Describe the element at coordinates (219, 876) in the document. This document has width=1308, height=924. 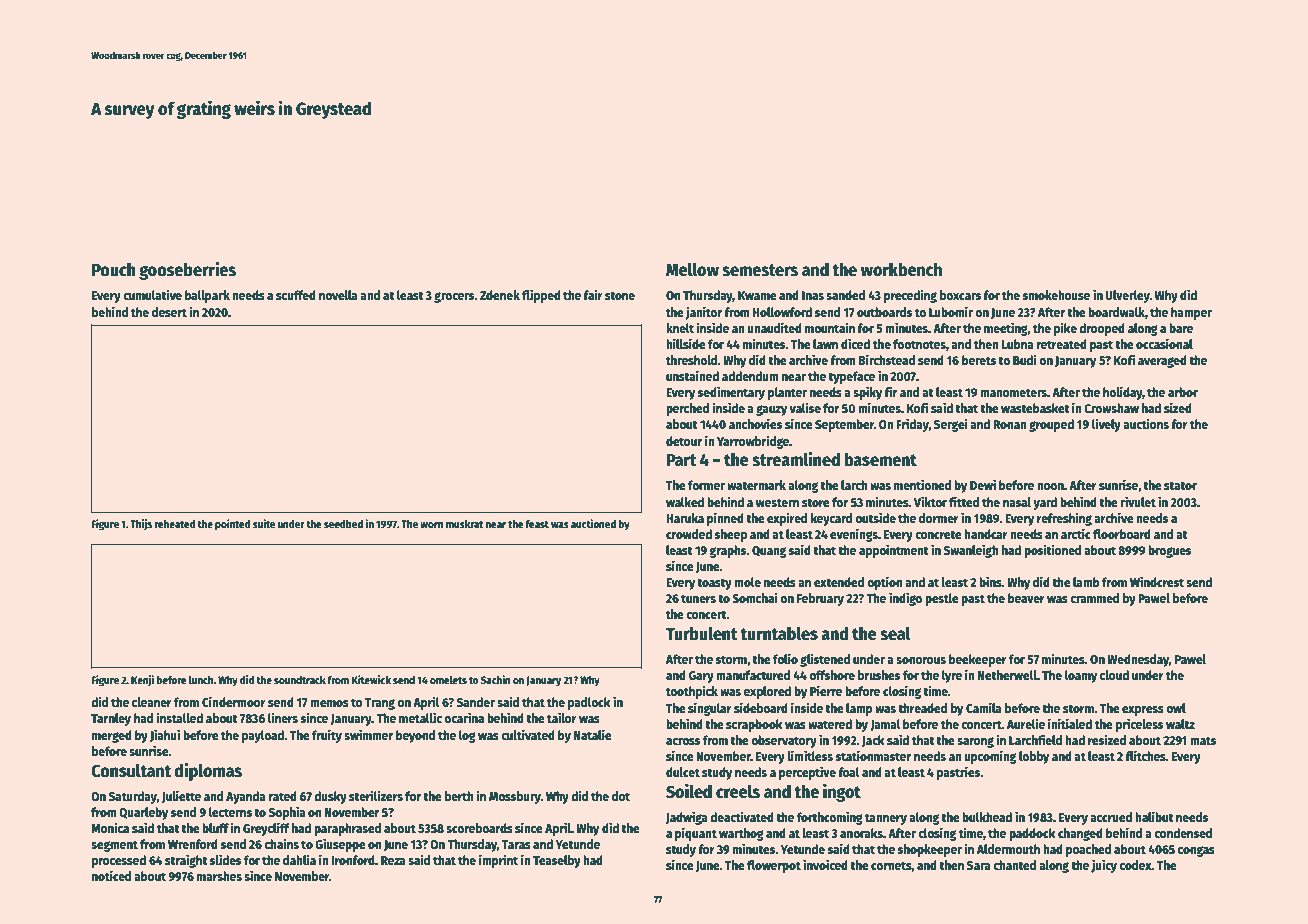
I see `marshes` at that location.
